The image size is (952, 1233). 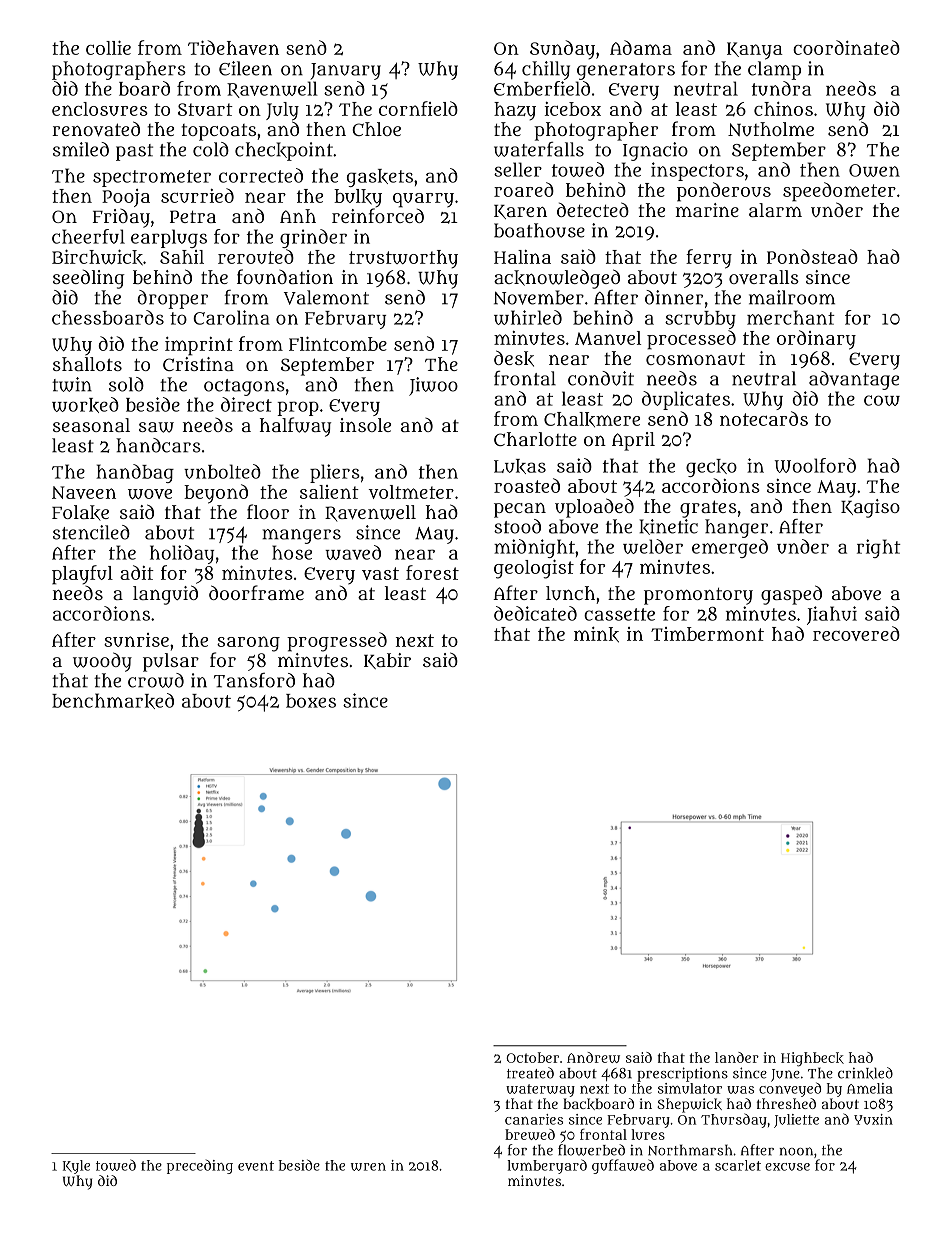 I want to click on wren, so click(x=368, y=1167).
